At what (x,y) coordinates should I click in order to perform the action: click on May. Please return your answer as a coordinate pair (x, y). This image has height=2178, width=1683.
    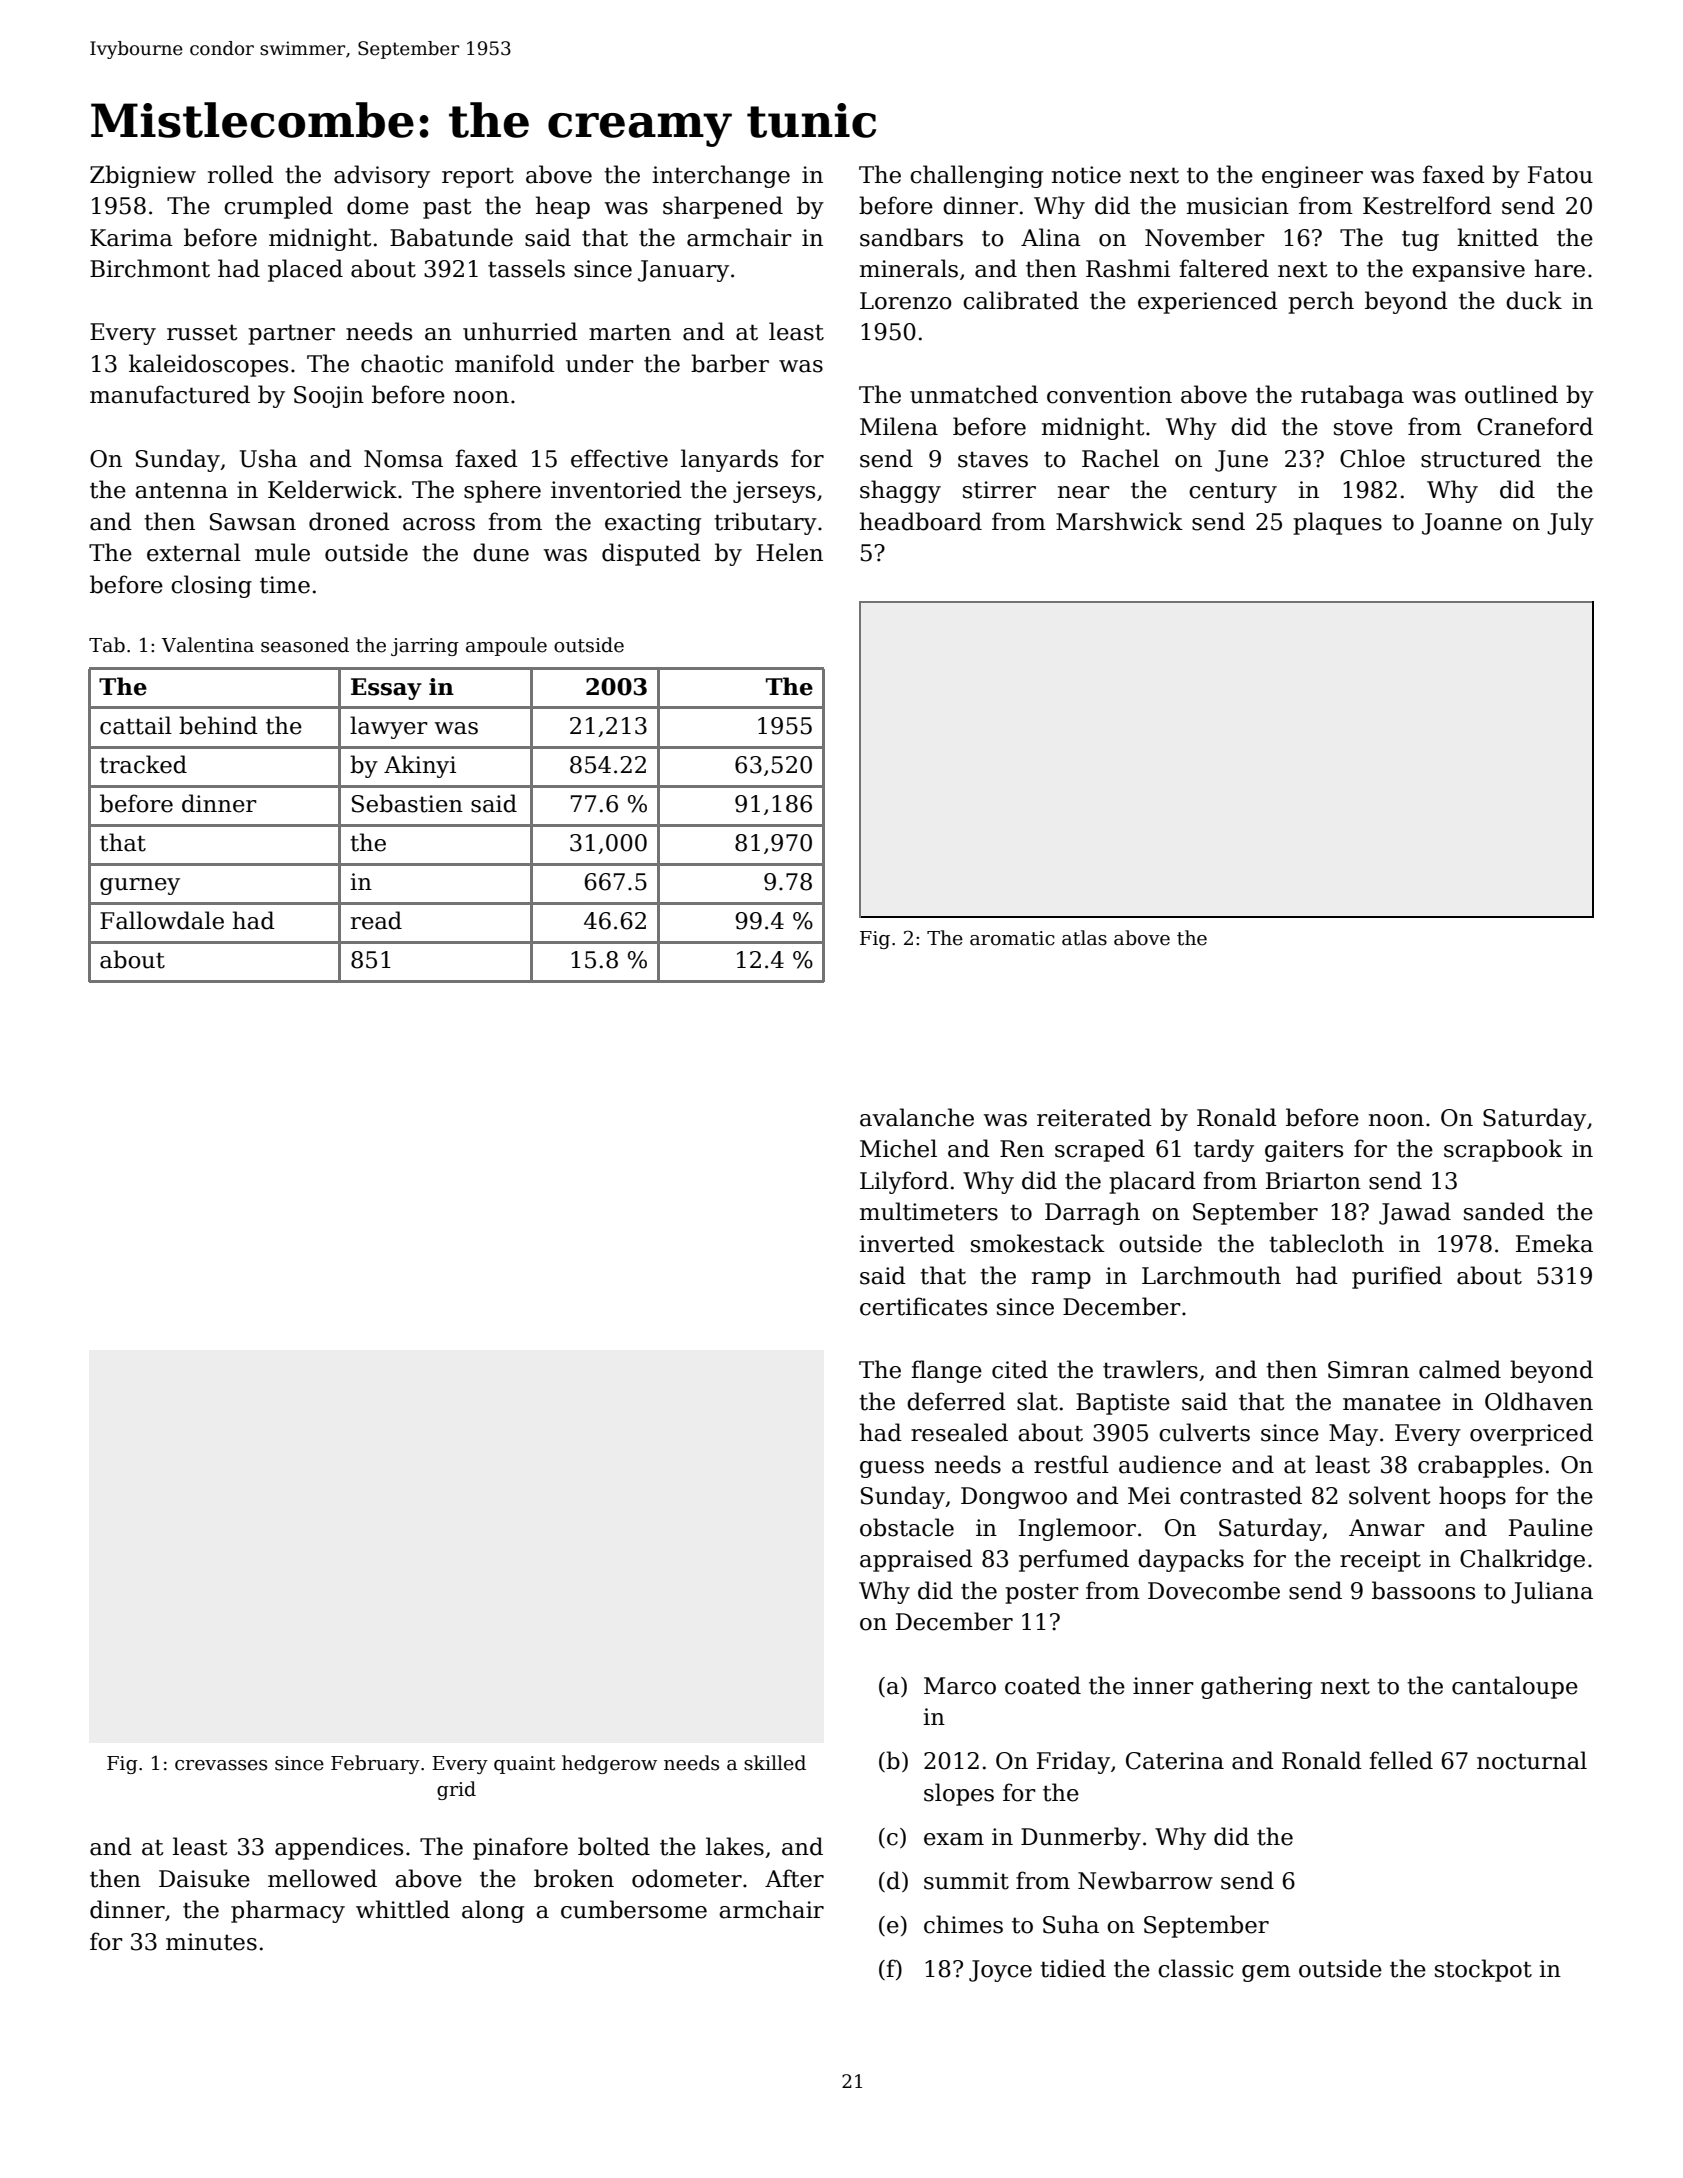
    Looking at the image, I should click on (1353, 1435).
